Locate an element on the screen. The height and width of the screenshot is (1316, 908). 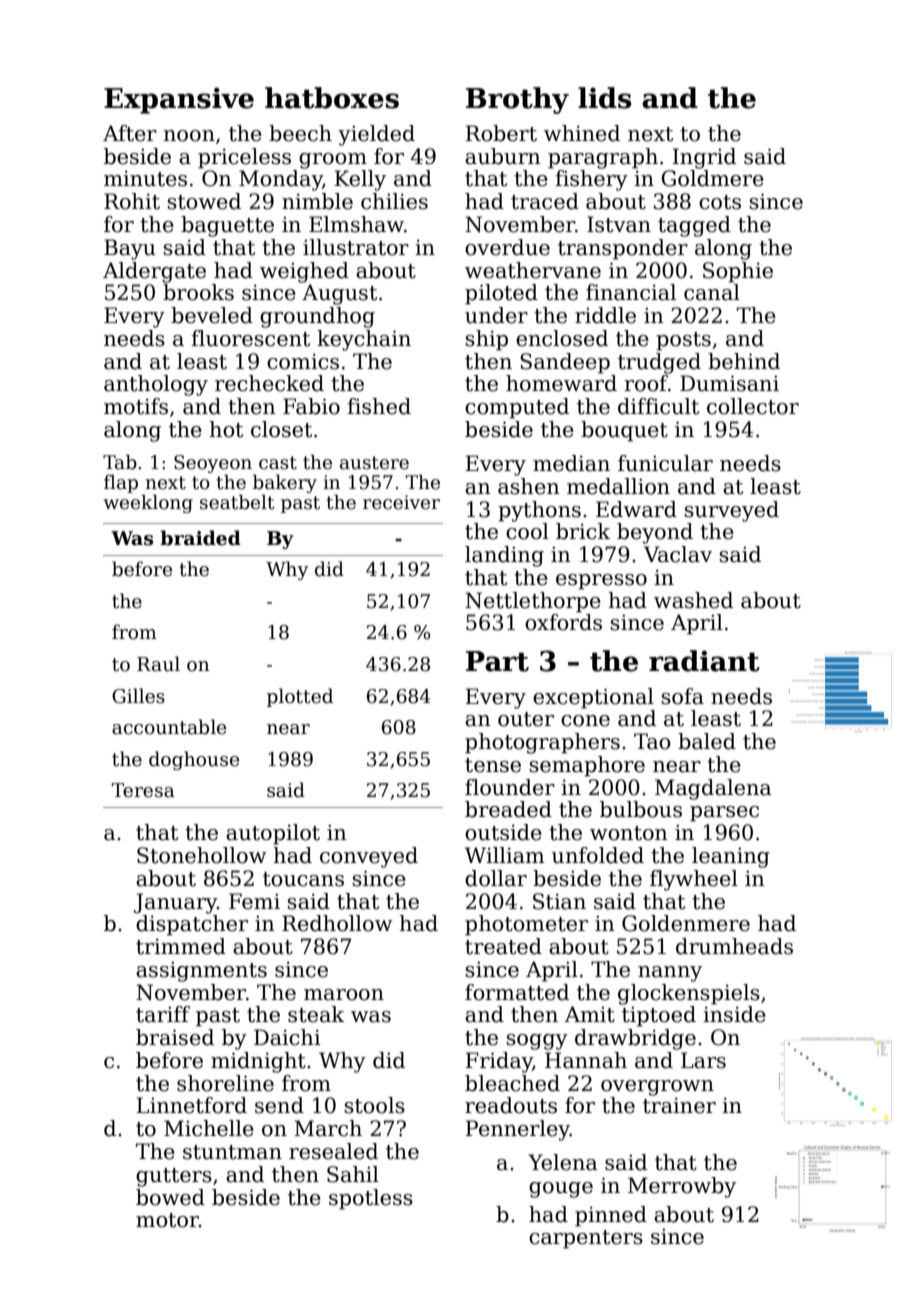
overgrown is located at coordinates (657, 1088).
